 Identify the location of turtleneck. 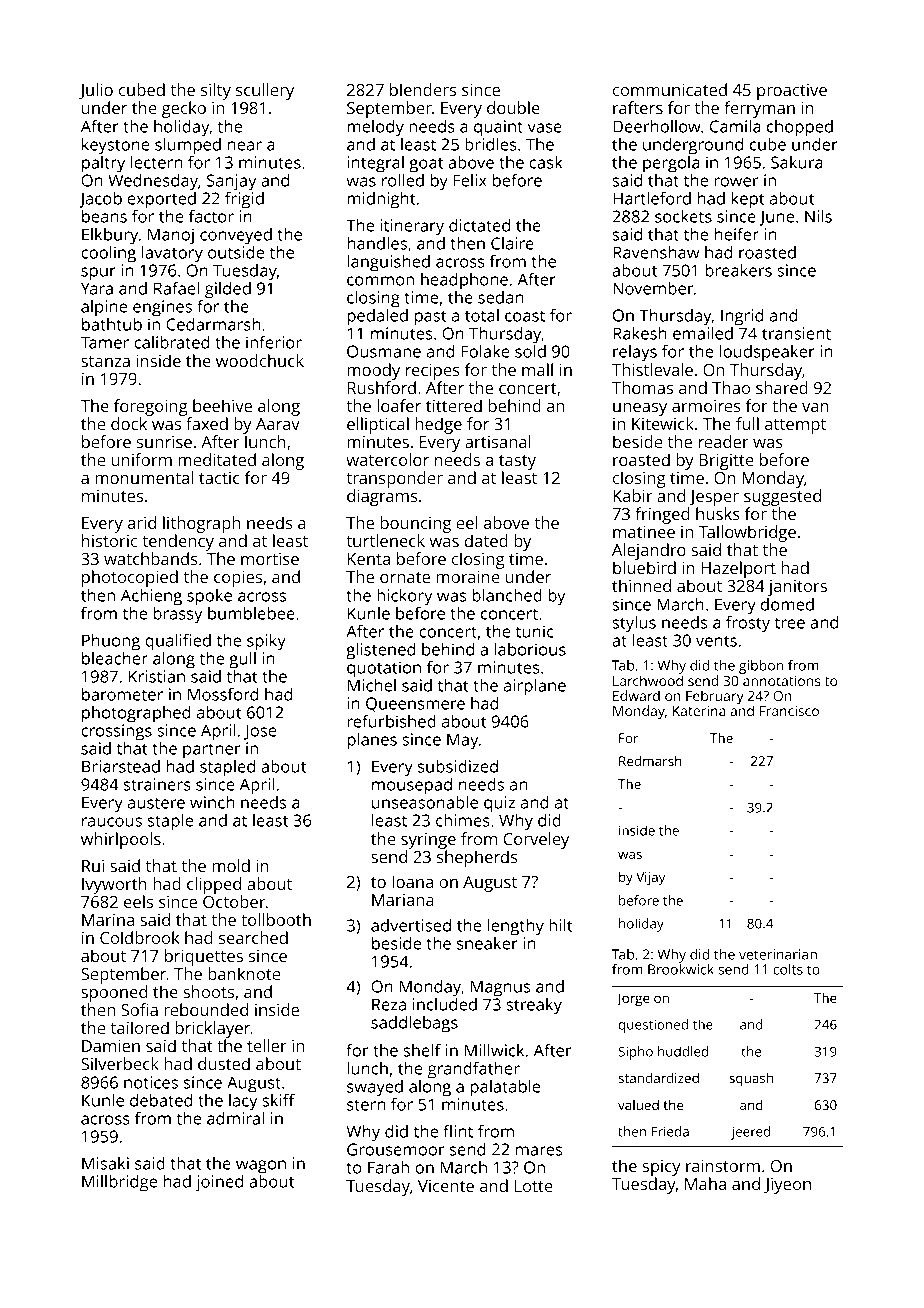
(385, 540).
